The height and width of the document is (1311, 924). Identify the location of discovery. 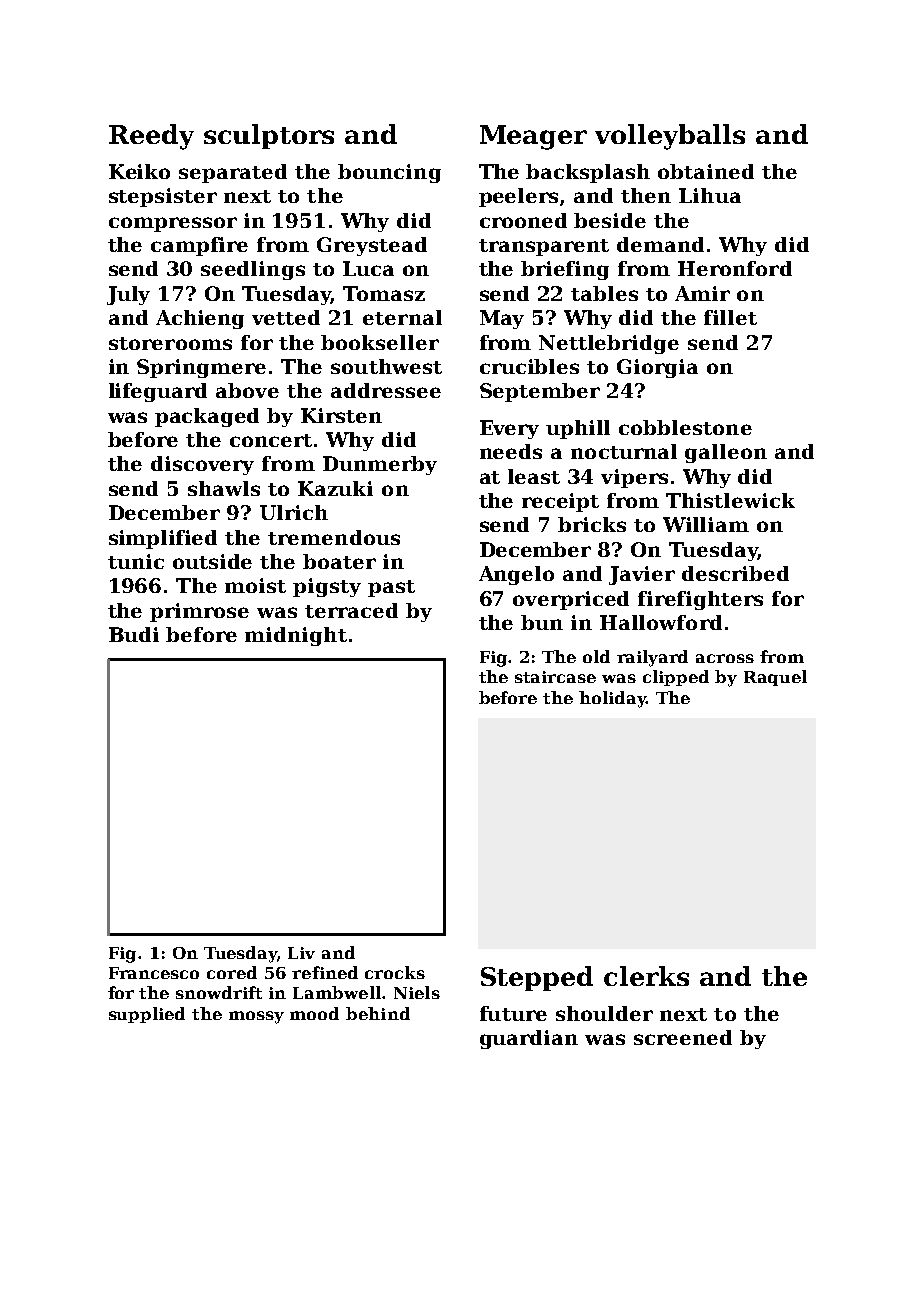
(202, 465).
